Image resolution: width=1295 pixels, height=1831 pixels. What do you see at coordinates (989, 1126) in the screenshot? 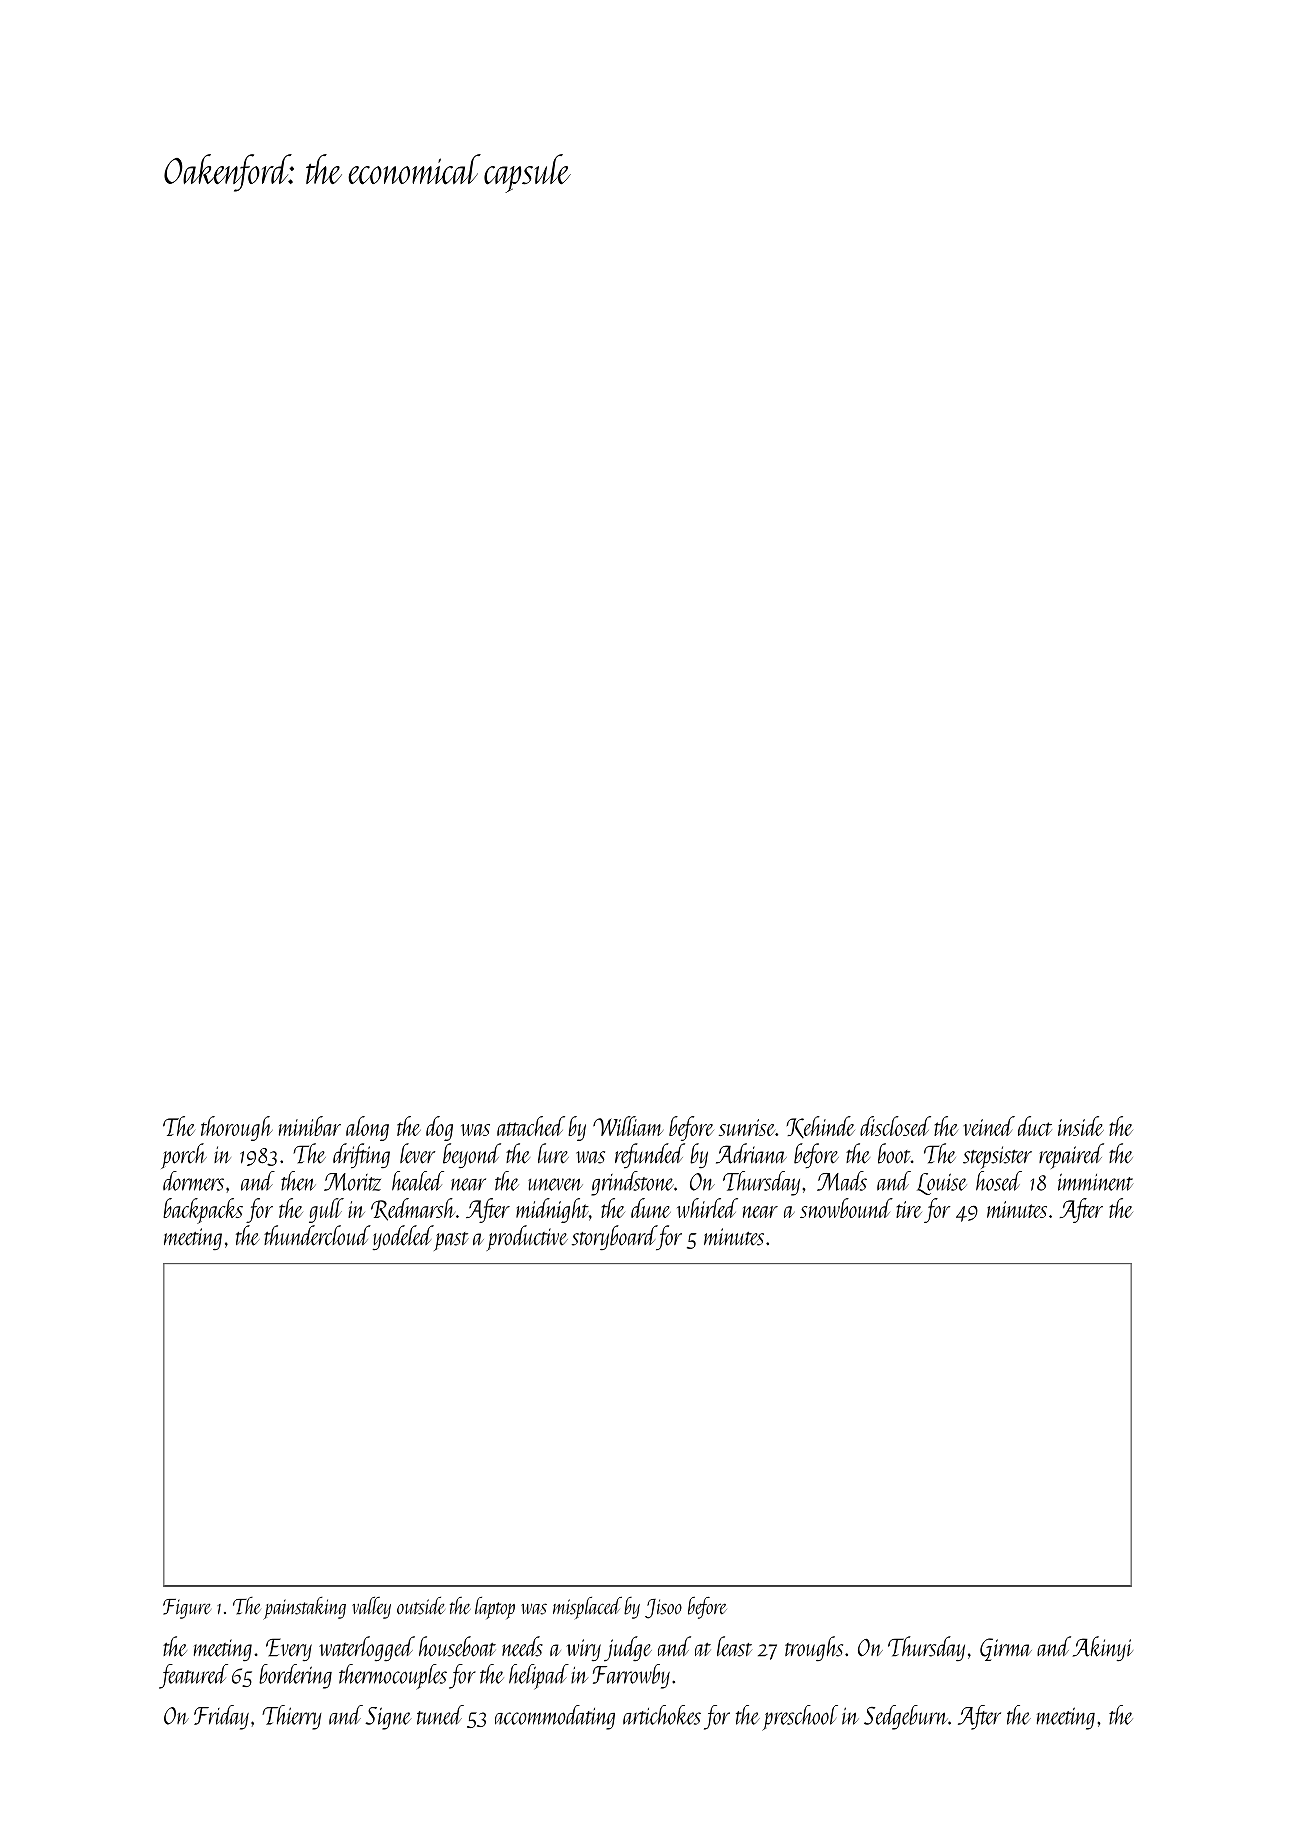
I see `veined` at bounding box center [989, 1126].
